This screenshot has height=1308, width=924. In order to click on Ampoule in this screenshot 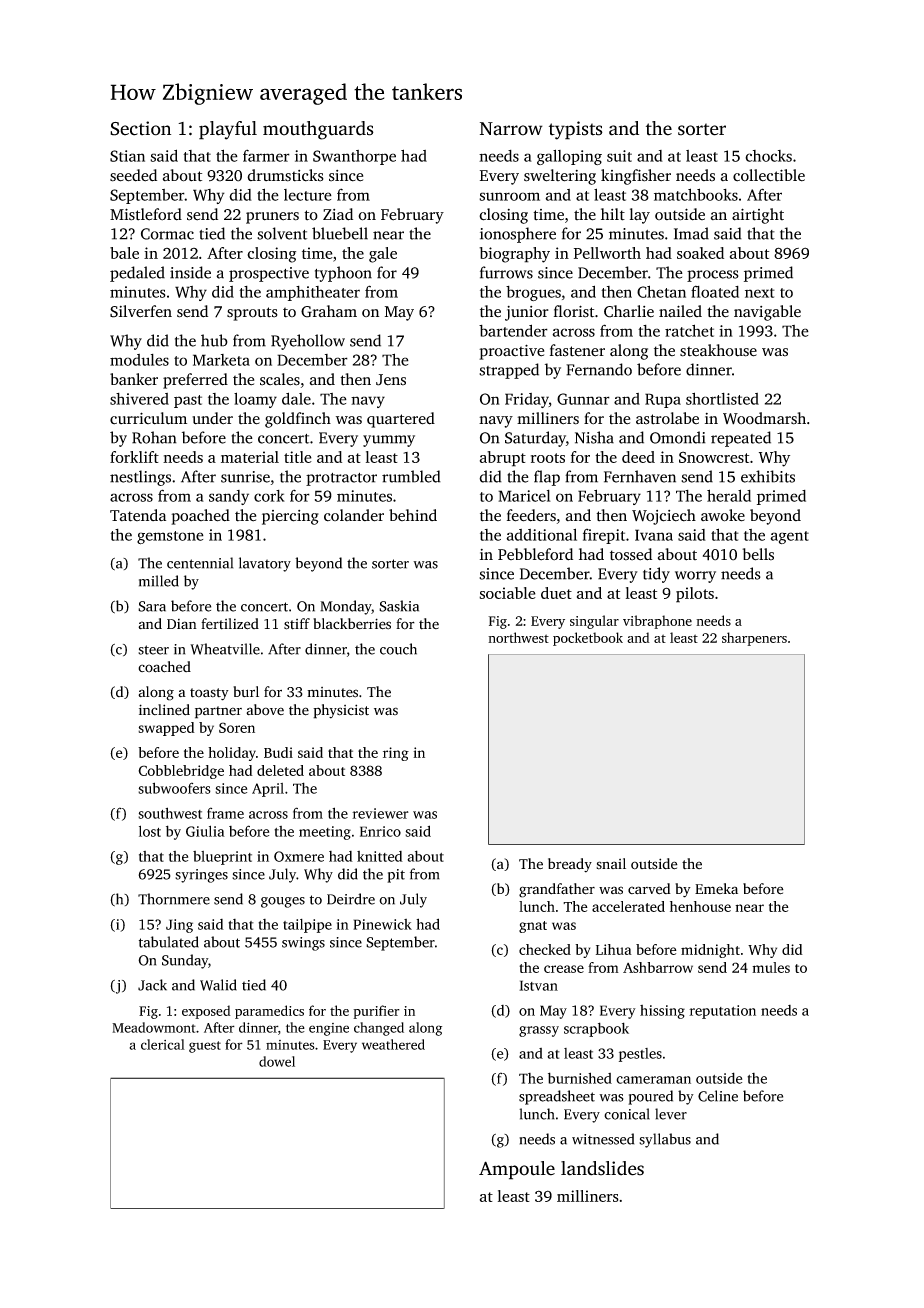, I will do `click(517, 1170)`.
